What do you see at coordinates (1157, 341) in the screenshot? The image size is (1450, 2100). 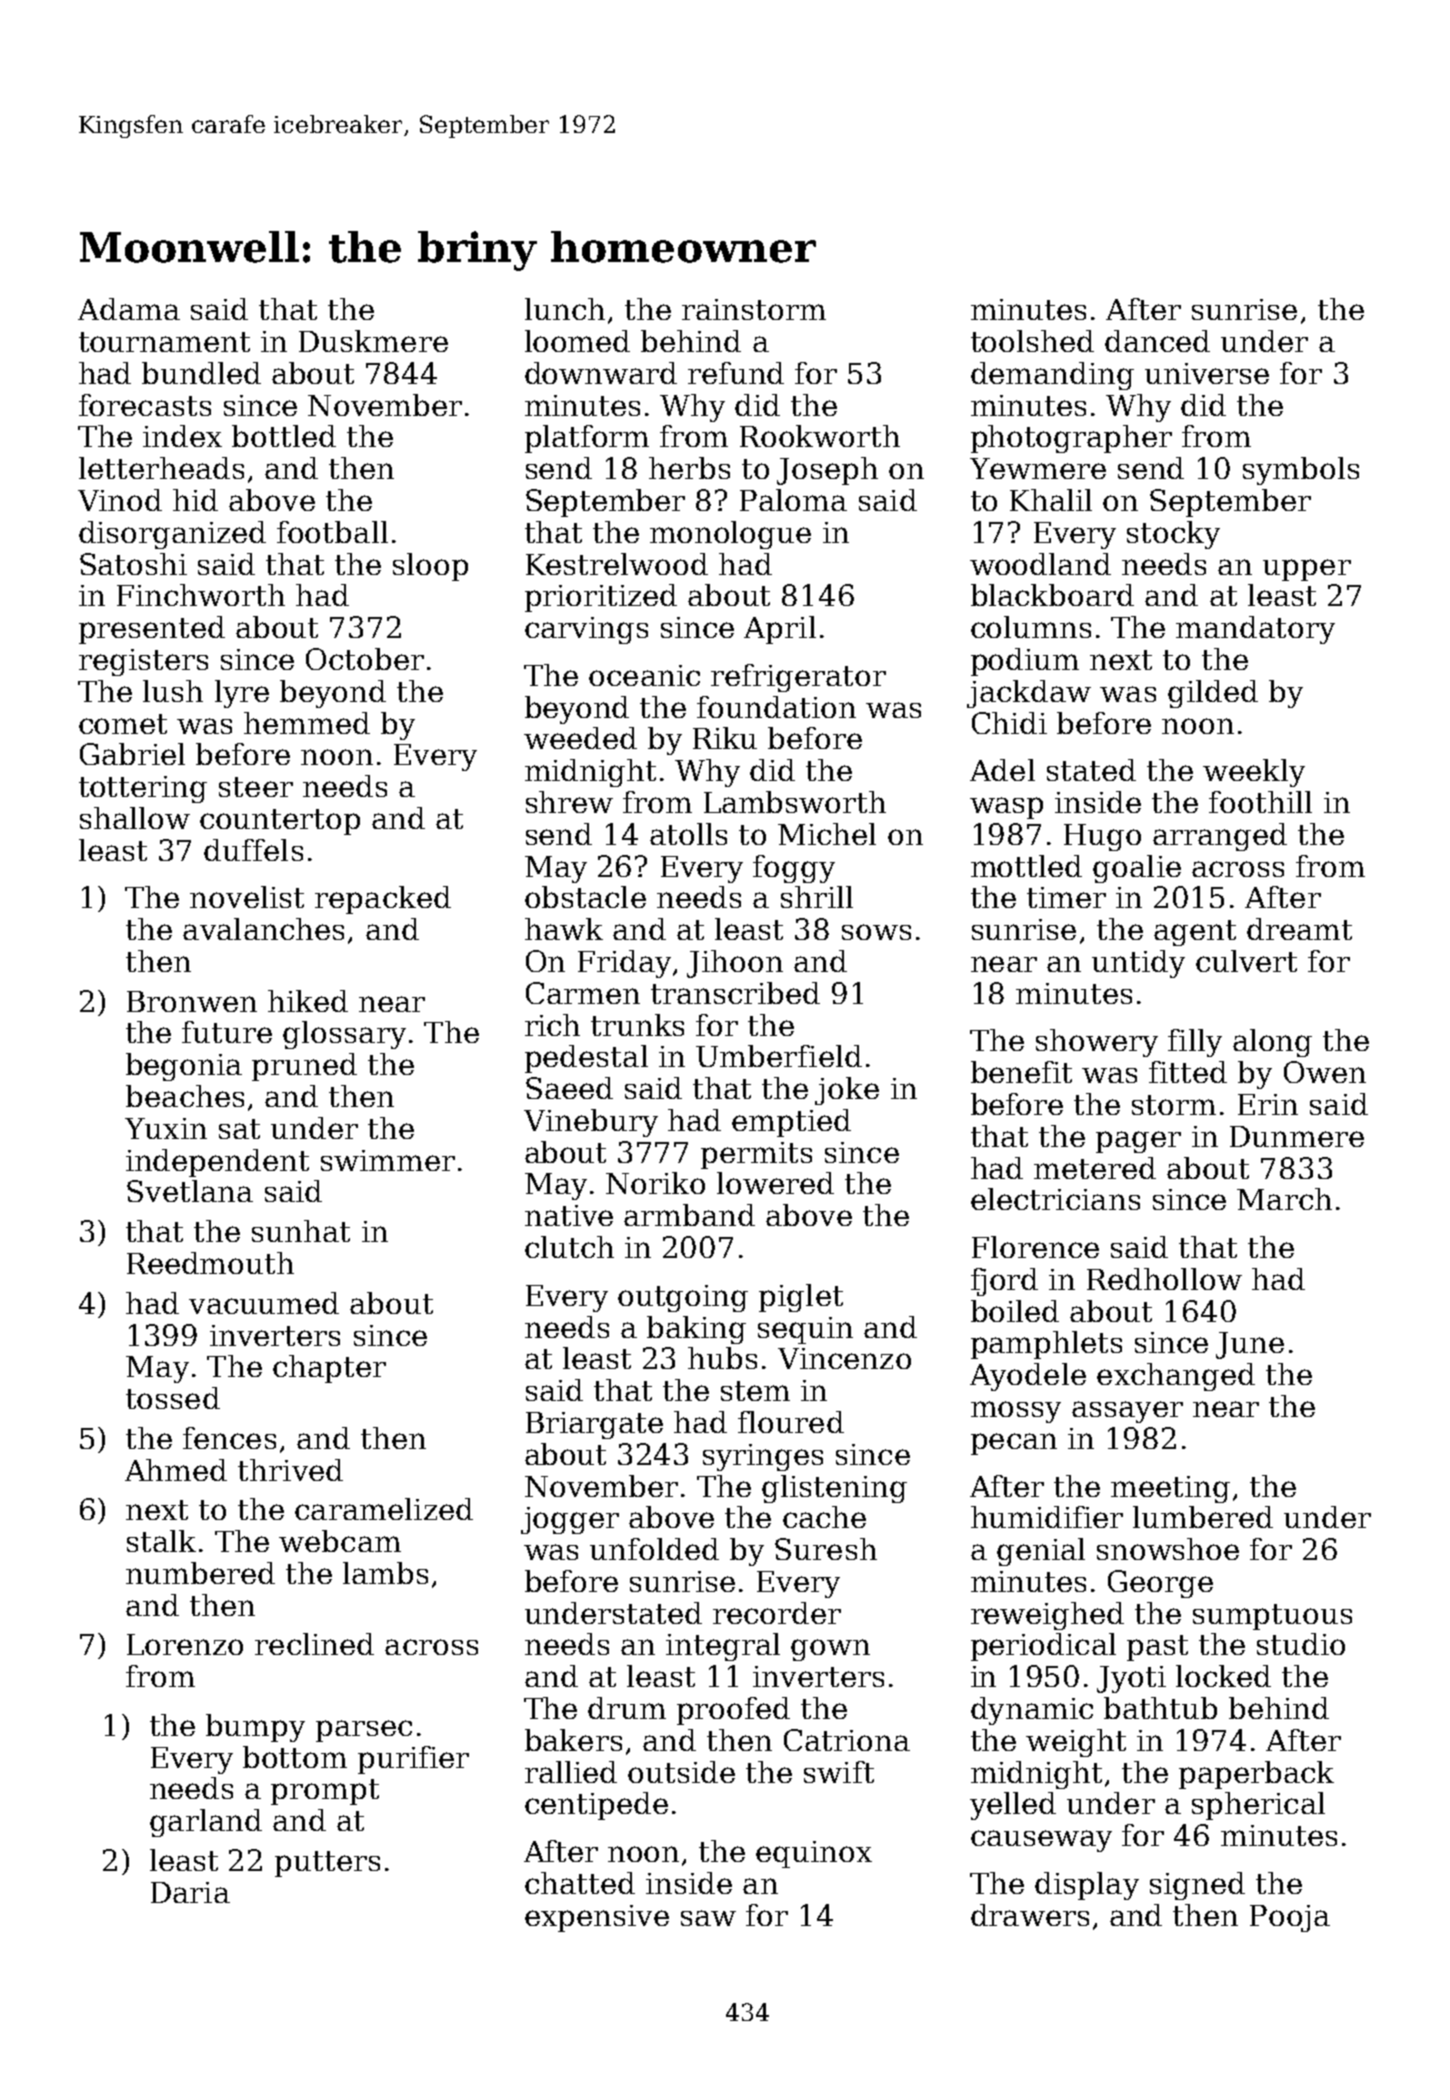 I see `danced` at bounding box center [1157, 341].
